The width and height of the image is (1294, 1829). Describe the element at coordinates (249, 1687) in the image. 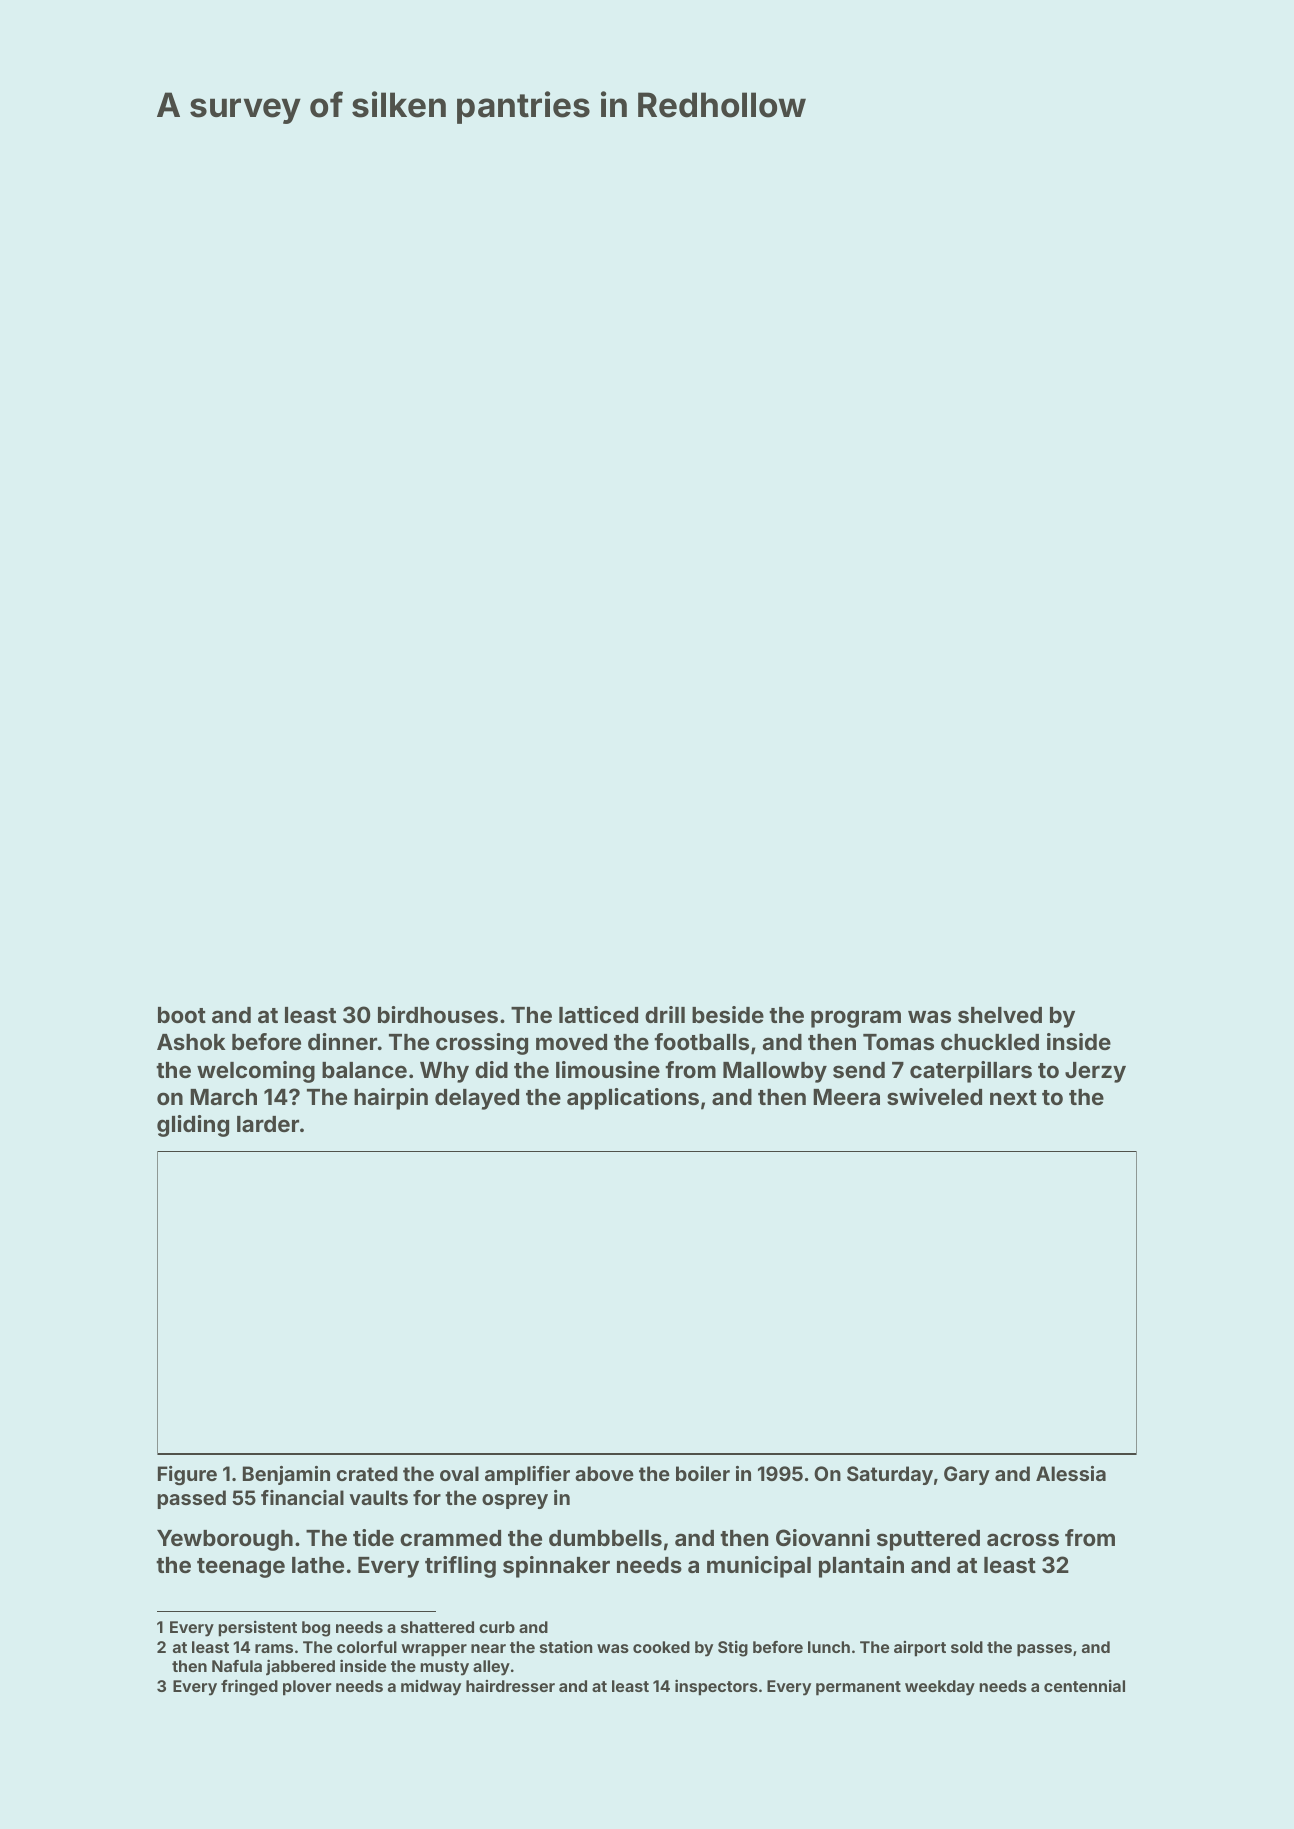

I see `fringed` at that location.
